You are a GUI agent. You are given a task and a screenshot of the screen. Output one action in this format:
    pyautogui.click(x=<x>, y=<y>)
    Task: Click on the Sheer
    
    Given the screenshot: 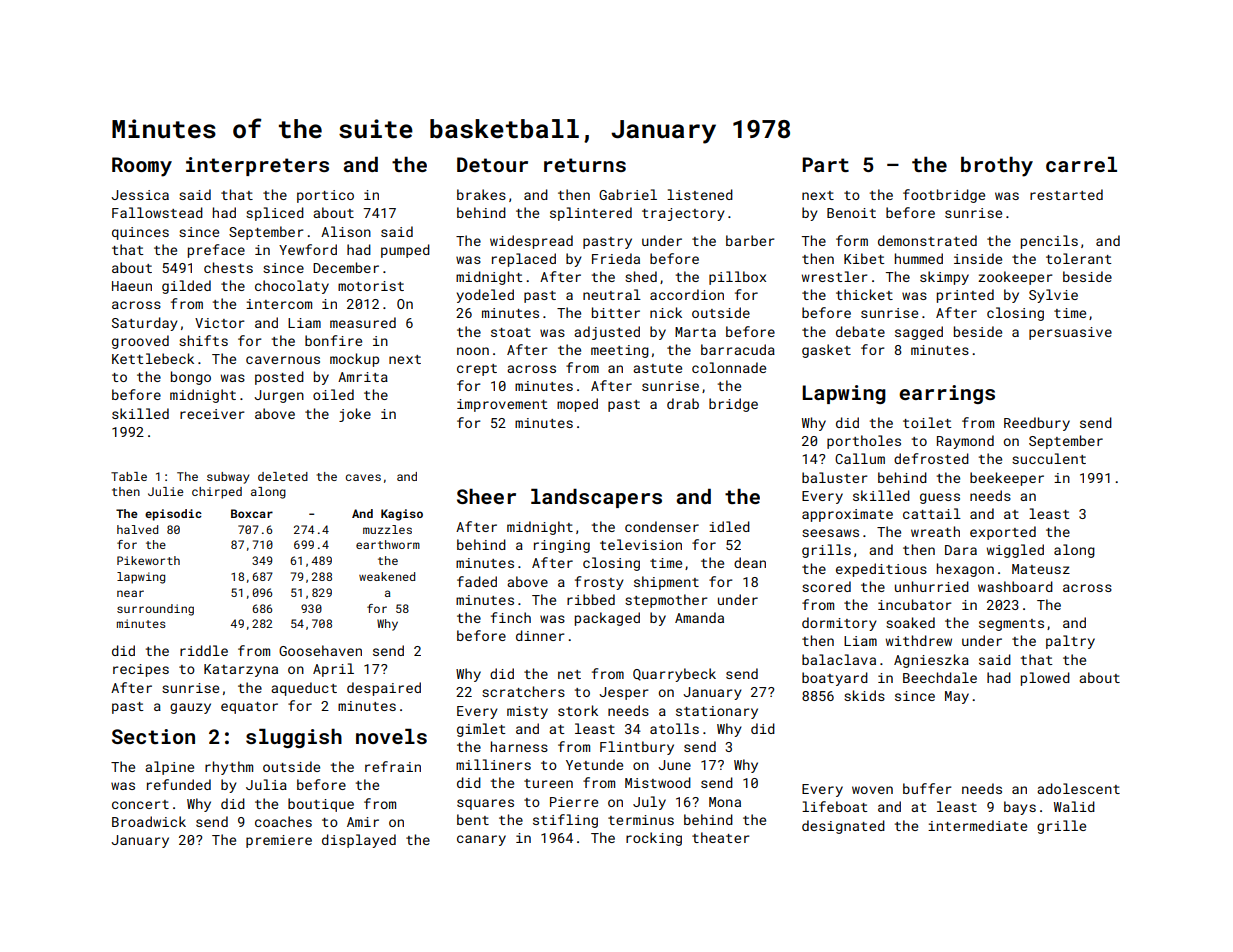 What is the action you would take?
    pyautogui.click(x=486, y=496)
